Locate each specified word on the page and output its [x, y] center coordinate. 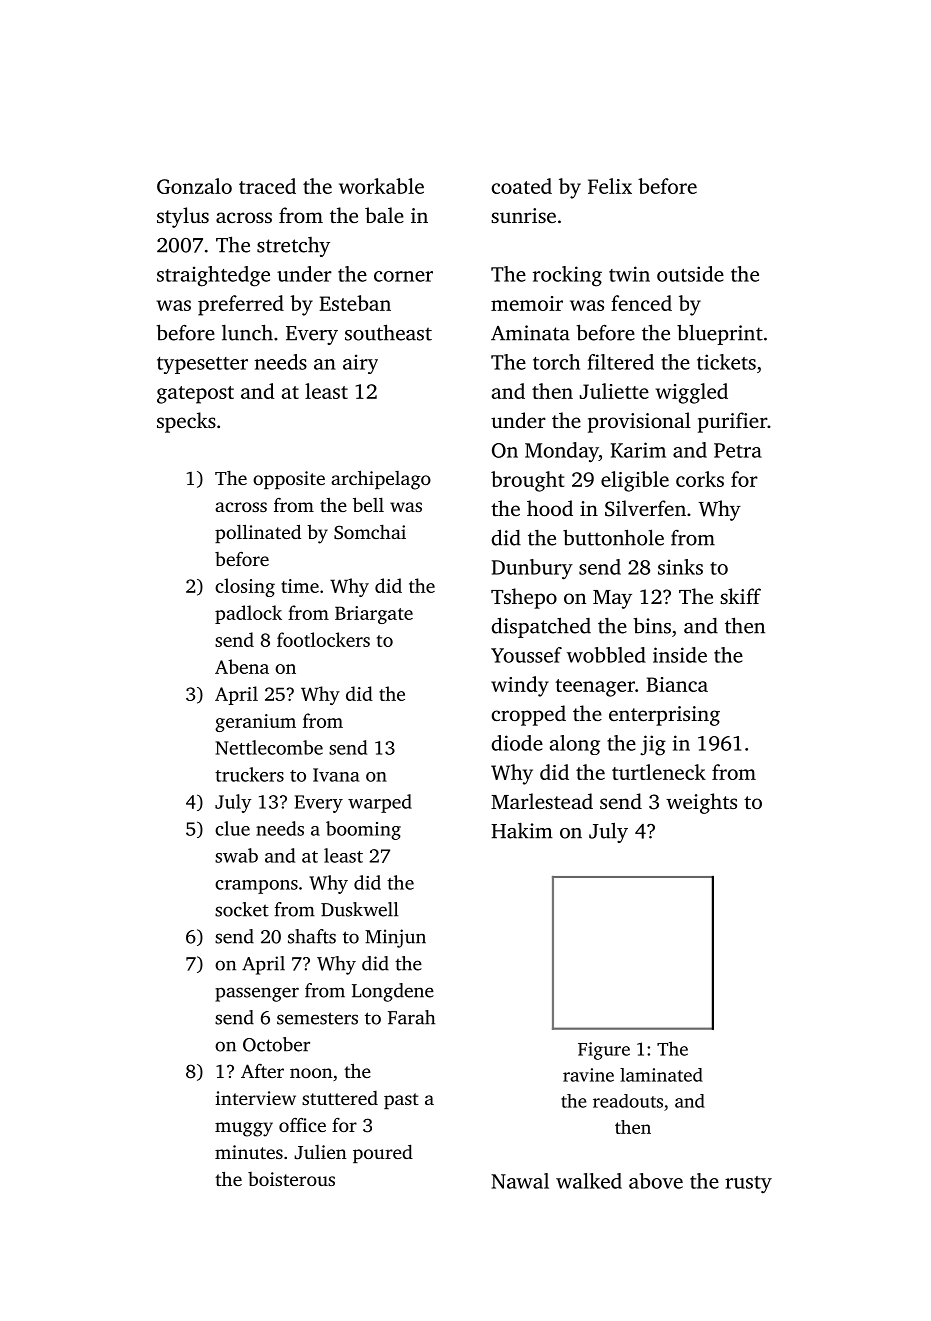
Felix [610, 186]
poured [383, 1153]
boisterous [291, 1179]
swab [236, 855]
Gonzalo [194, 186]
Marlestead [542, 801]
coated [522, 186]
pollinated [258, 533]
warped [380, 803]
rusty [748, 1185]
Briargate [374, 615]
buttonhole [613, 537]
